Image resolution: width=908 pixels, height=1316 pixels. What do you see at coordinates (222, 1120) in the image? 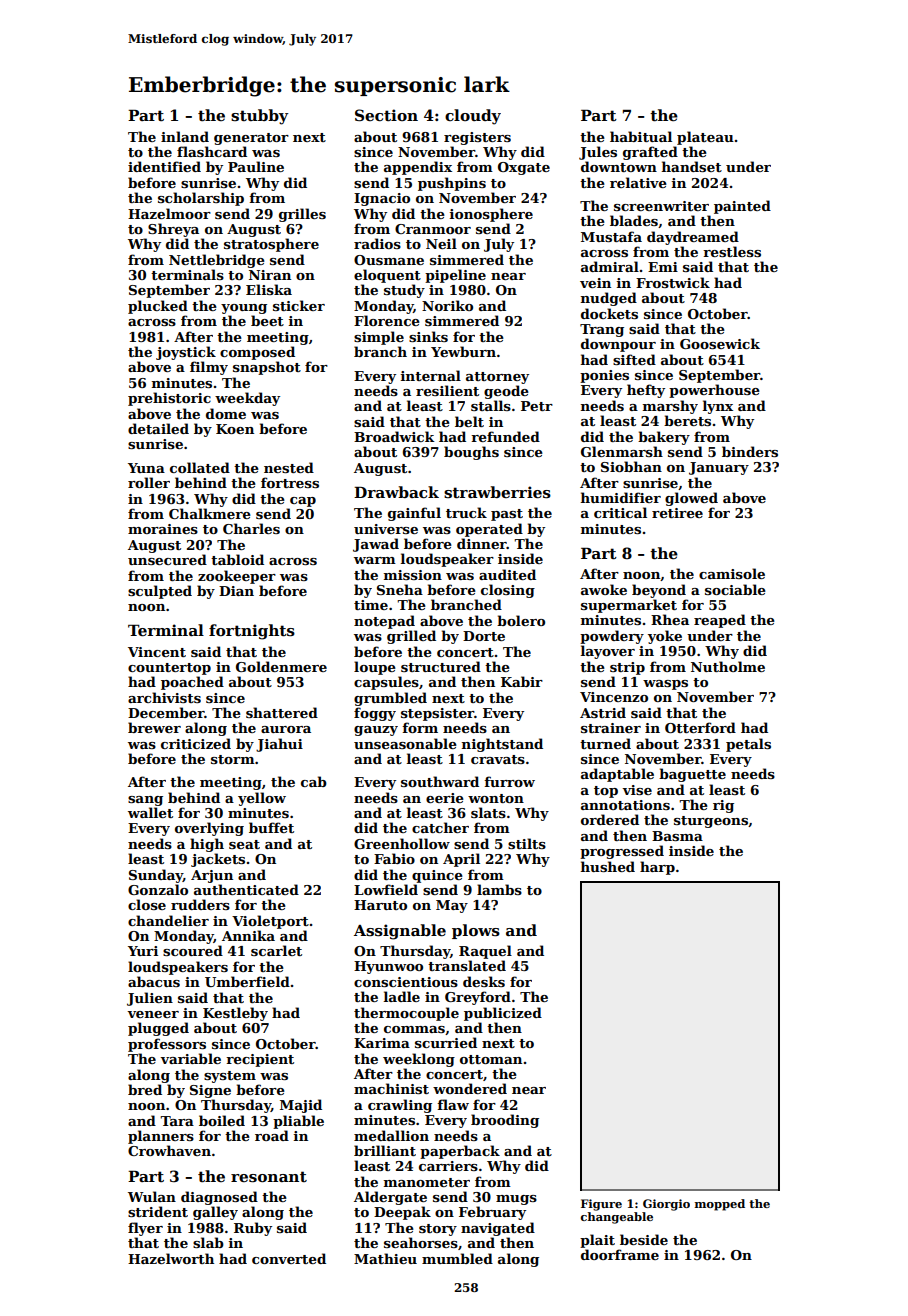
I see `boiled` at bounding box center [222, 1120].
